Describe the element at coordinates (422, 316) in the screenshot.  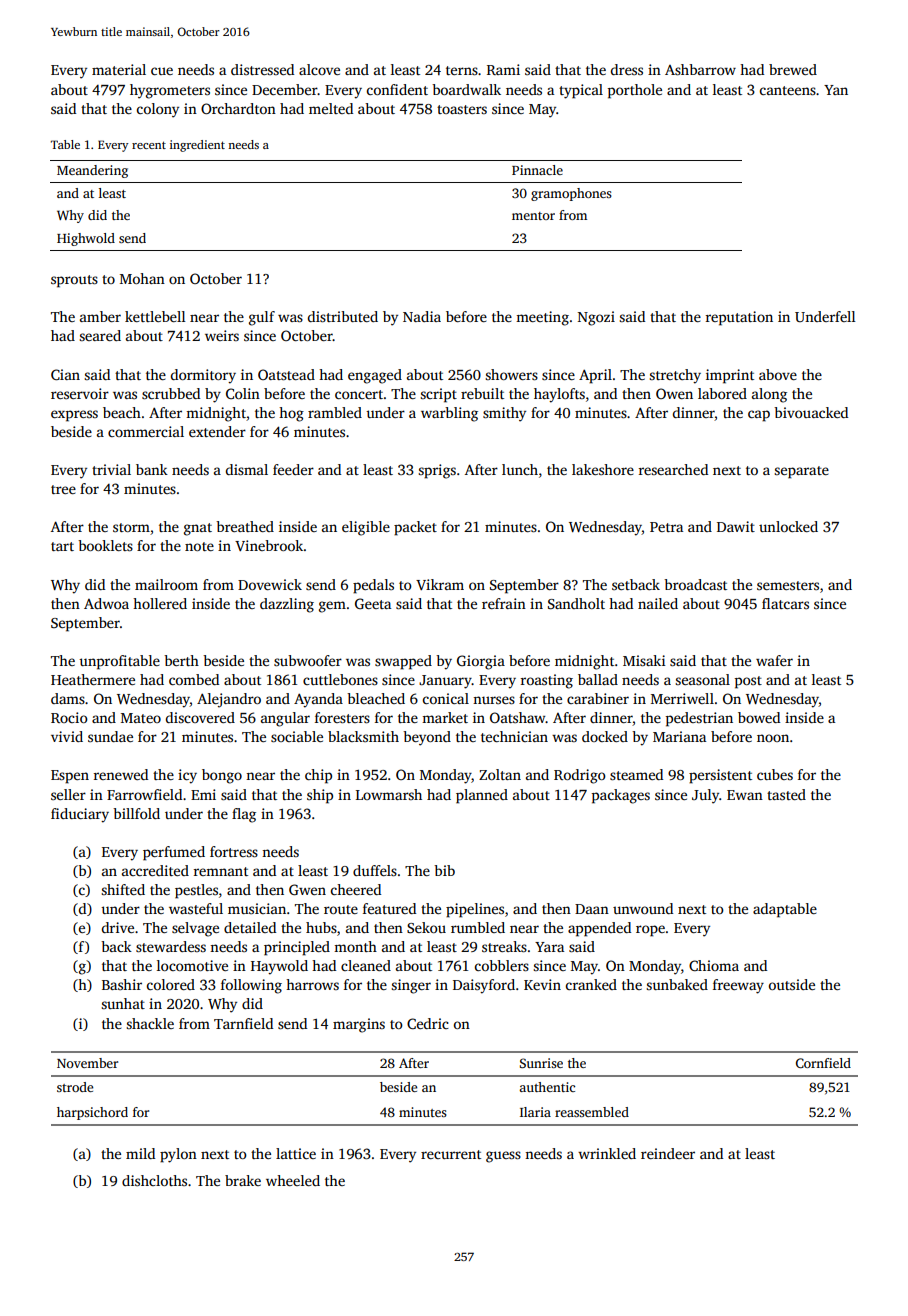
I see `Nadia` at that location.
